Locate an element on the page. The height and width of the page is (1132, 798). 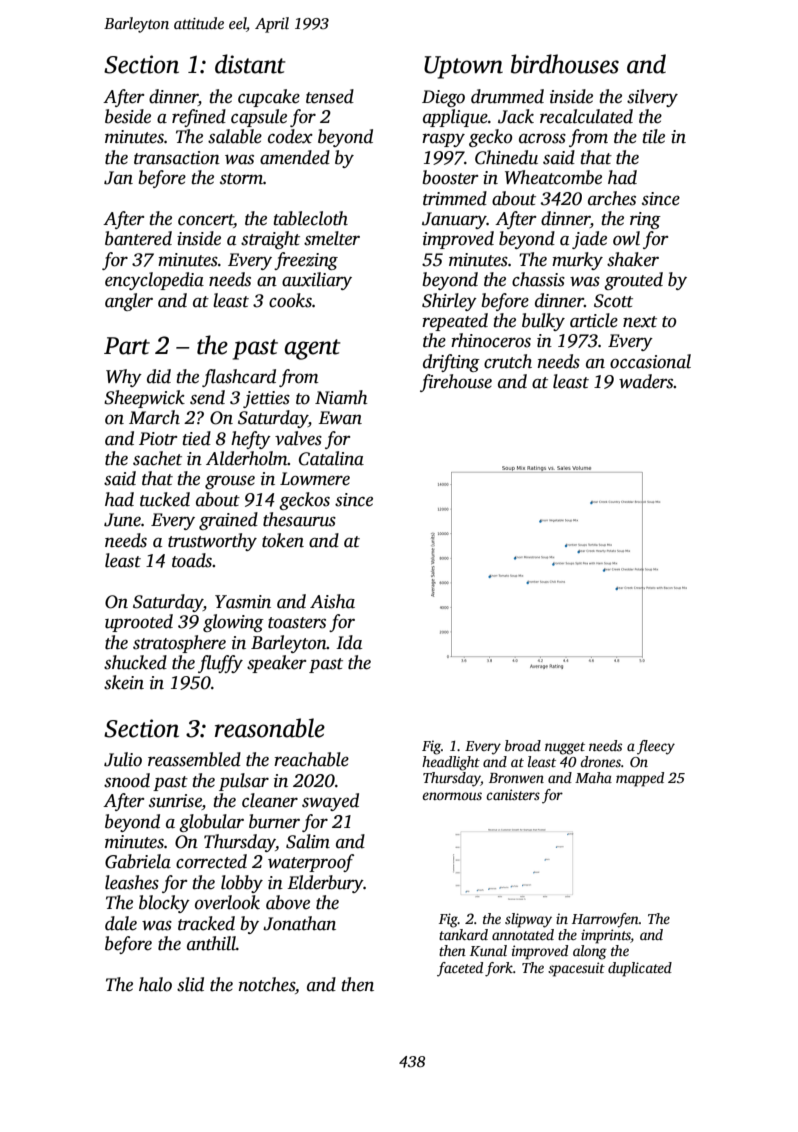
crutch is located at coordinates (508, 361).
